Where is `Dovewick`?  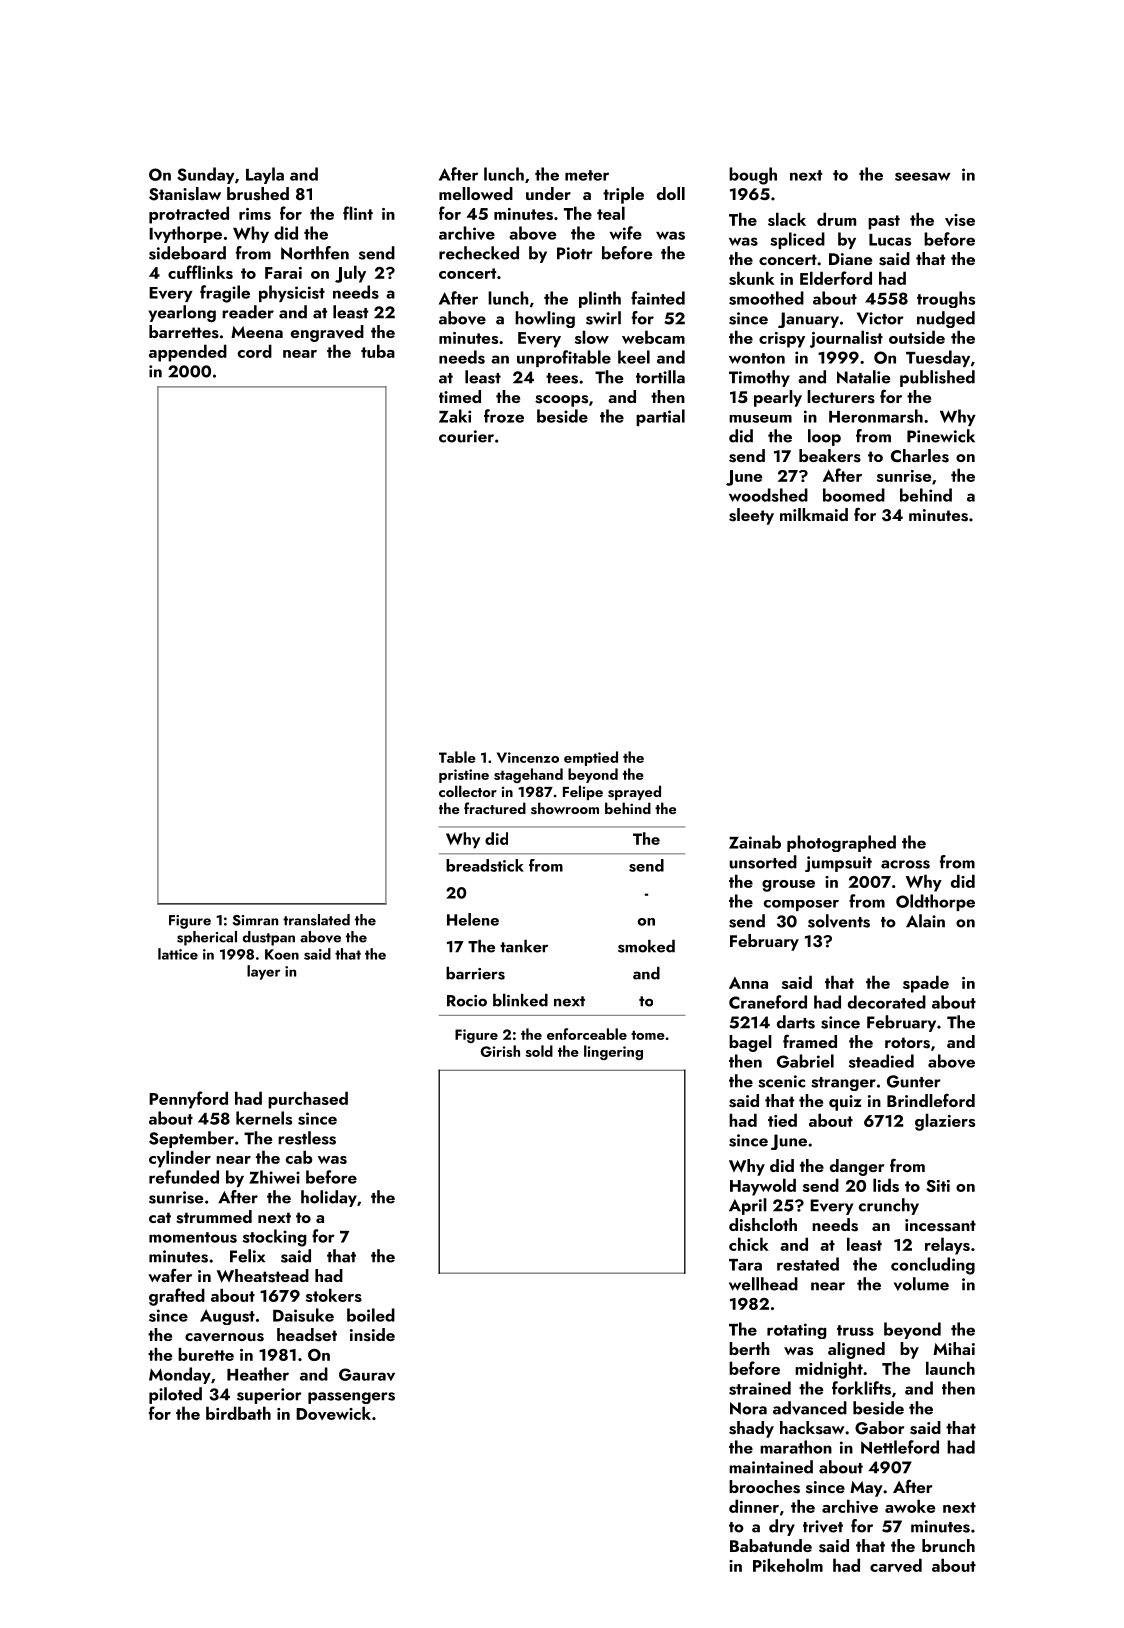 Dovewick is located at coordinates (333, 1413).
